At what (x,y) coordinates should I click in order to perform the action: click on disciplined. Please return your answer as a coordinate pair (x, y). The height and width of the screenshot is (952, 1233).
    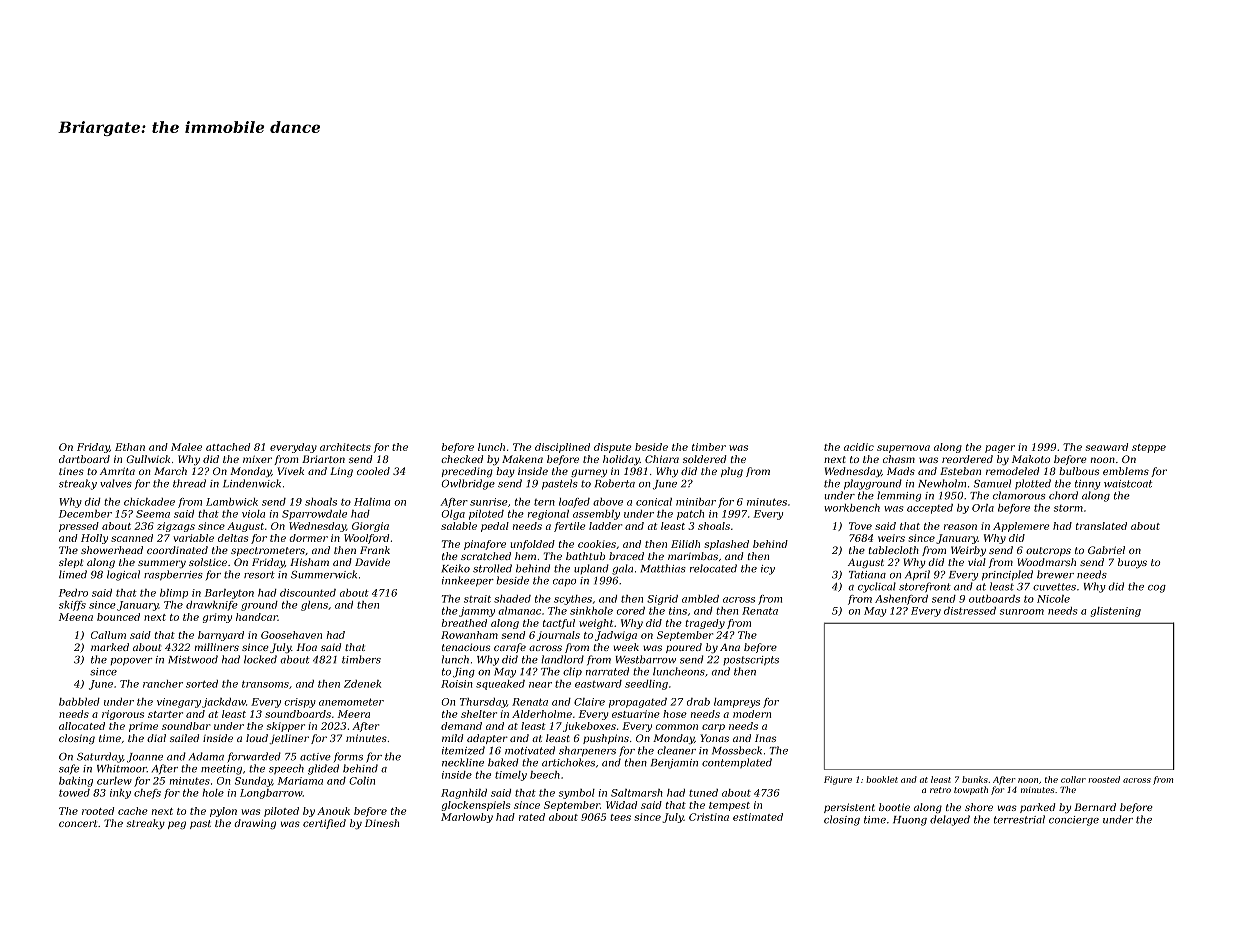
    Looking at the image, I should click on (562, 448).
